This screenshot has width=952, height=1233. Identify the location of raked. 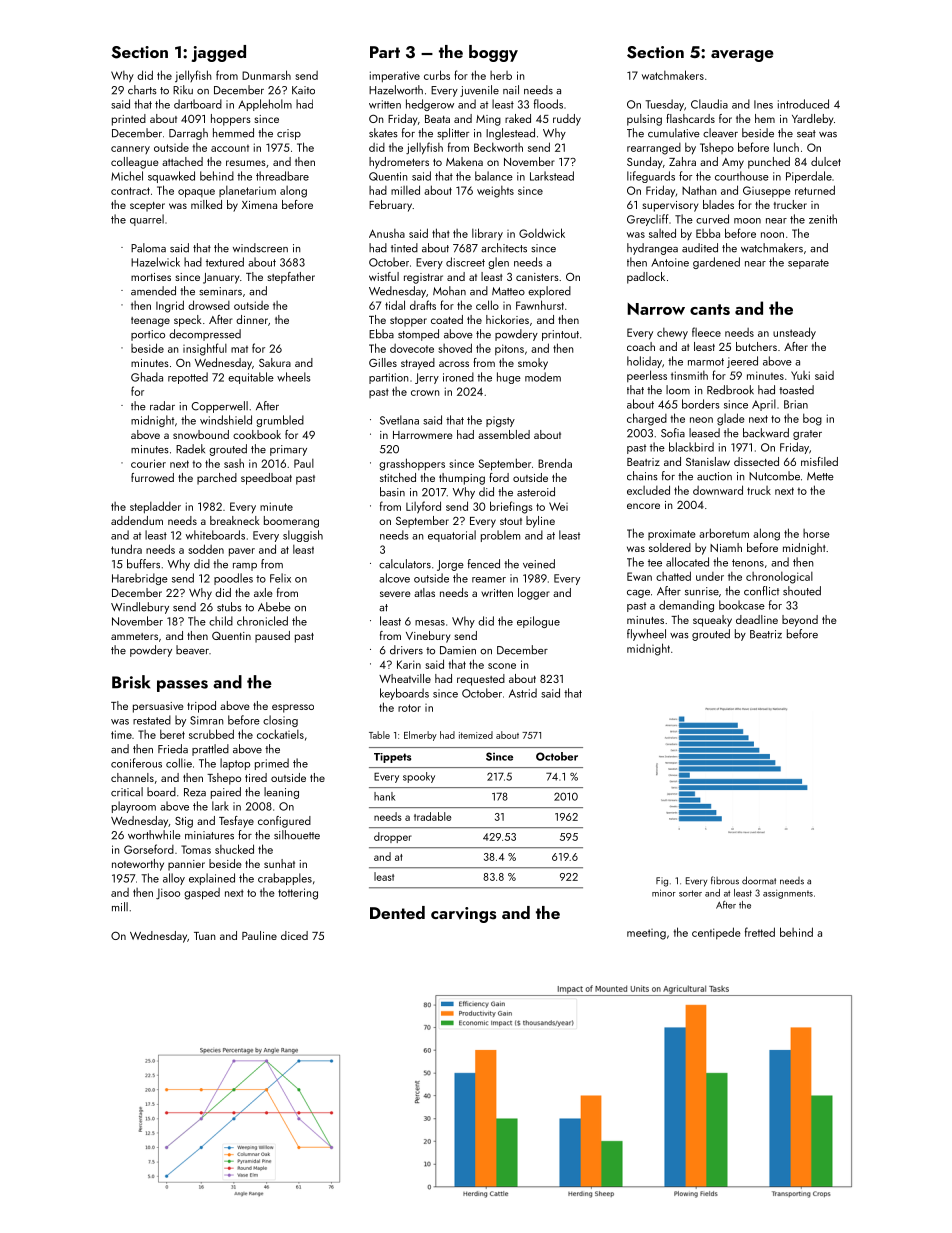
(518, 118).
